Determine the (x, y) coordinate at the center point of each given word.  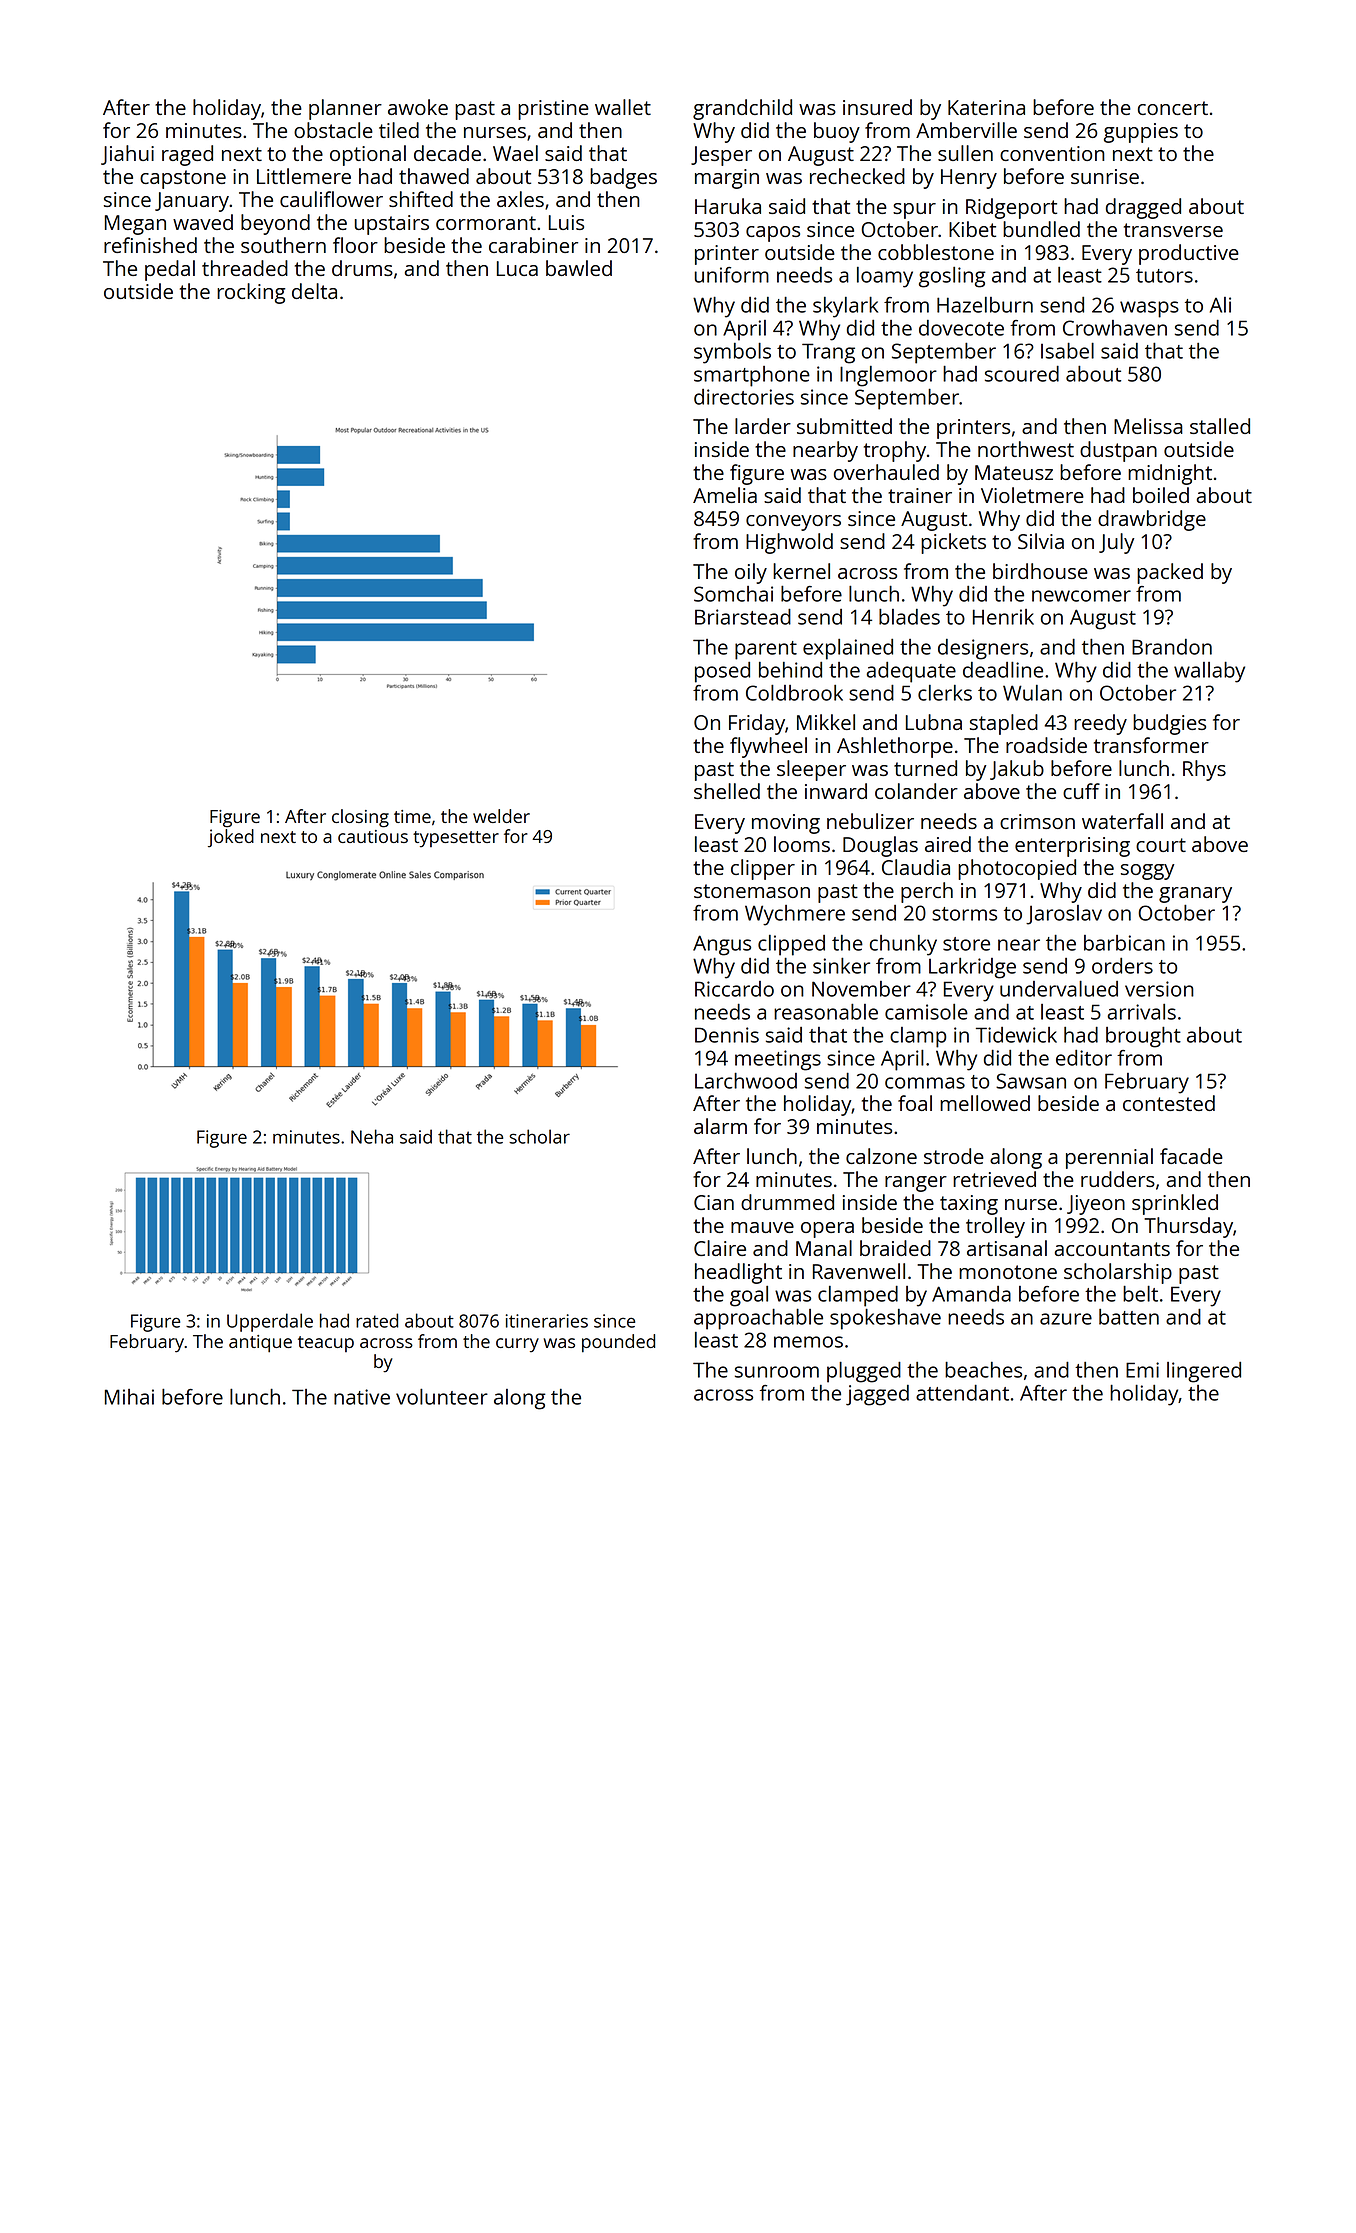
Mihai (129, 1397)
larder (763, 426)
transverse (1173, 230)
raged (187, 155)
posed (722, 672)
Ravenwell (859, 1271)
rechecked (857, 176)
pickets (953, 543)
